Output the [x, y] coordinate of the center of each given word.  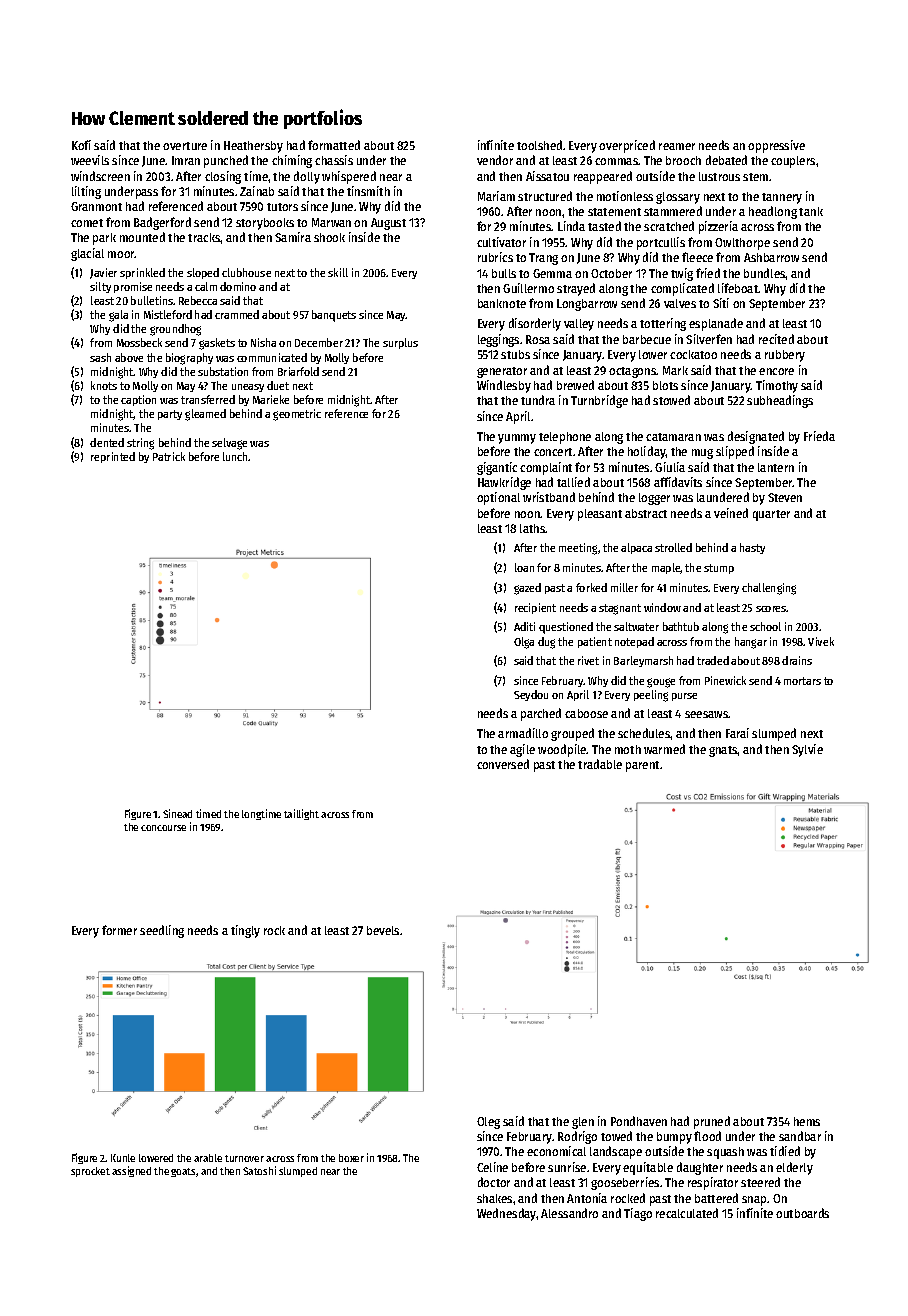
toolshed [539, 145]
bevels [383, 930]
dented [107, 442]
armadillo [523, 733]
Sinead [177, 813]
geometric [297, 415]
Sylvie [807, 750]
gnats [723, 751]
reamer [677, 146]
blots [665, 385]
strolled [673, 547]
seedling [162, 931]
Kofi [81, 145]
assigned [131, 1171]
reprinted [113, 457]
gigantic [497, 468]
